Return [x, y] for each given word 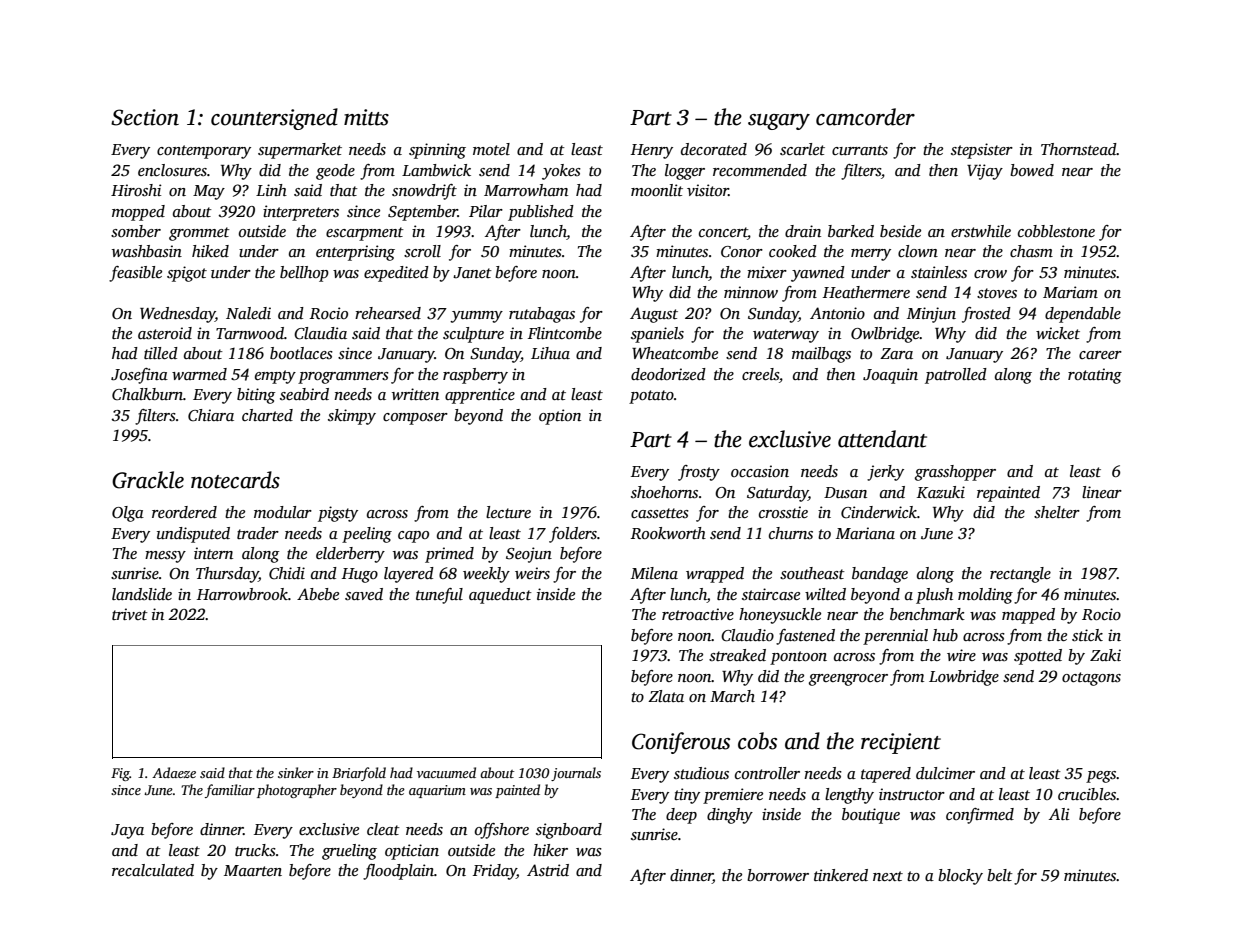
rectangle [1020, 575]
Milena [654, 573]
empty [275, 377]
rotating [1095, 376]
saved [364, 594]
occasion [760, 471]
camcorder [865, 117]
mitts [366, 117]
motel [491, 149]
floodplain [398, 872]
